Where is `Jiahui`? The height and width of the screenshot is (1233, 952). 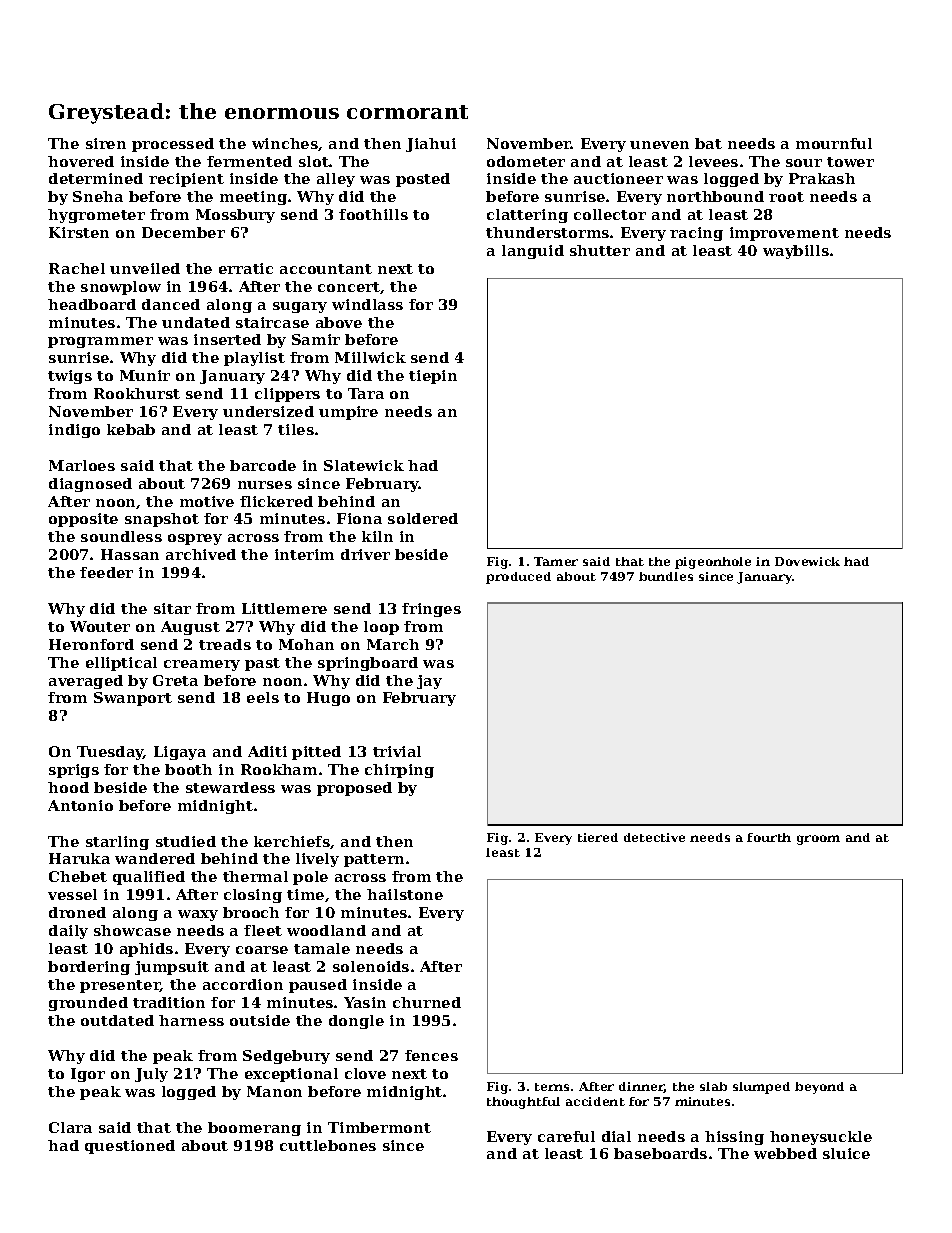 Jiahui is located at coordinates (431, 145).
